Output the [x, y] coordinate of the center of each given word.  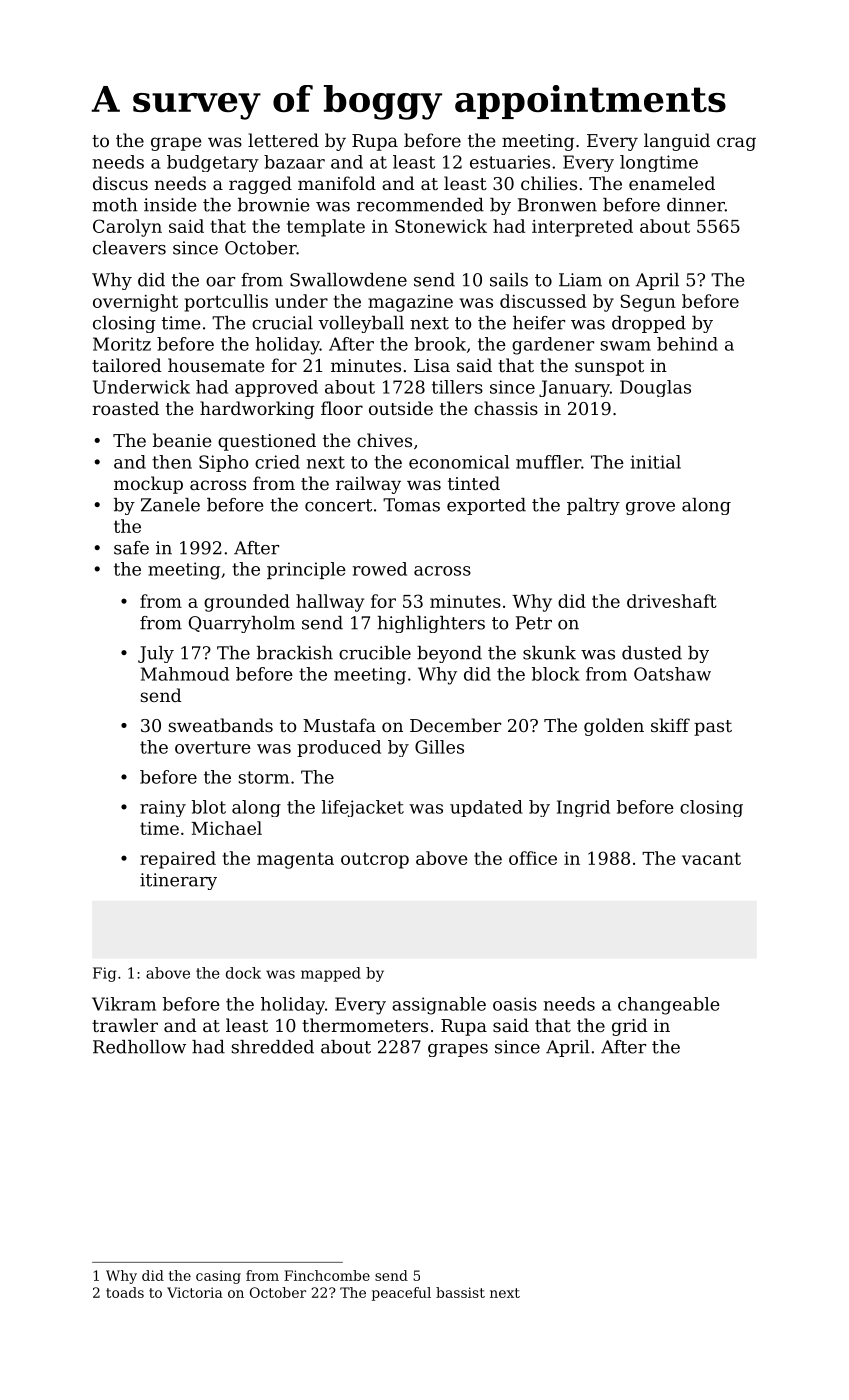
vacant [711, 858]
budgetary [213, 163]
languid [677, 142]
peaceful [401, 1294]
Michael [226, 828]
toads [125, 1292]
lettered [283, 140]
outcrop [375, 860]
